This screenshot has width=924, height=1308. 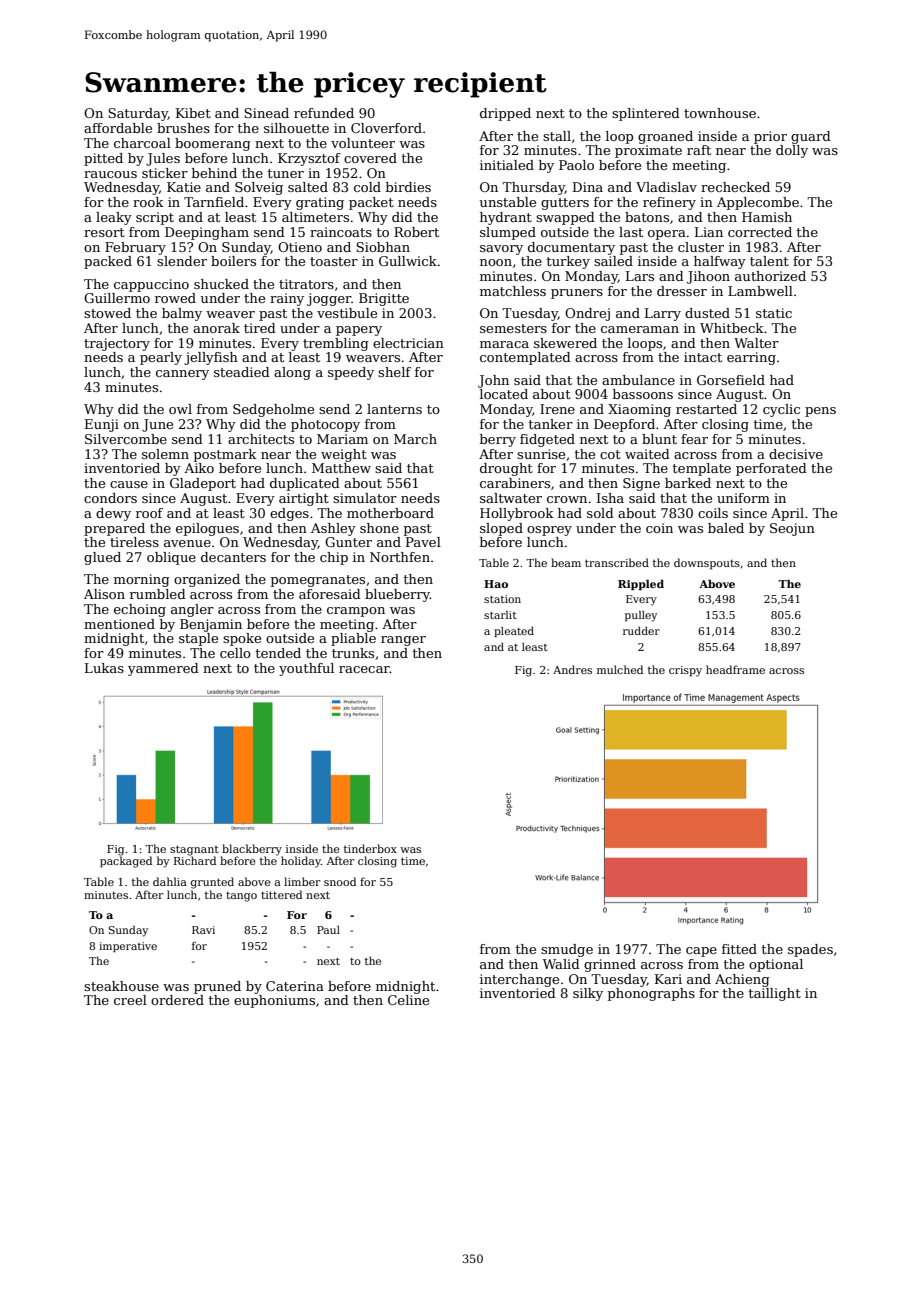 What do you see at coordinates (104, 594) in the screenshot?
I see `Alison` at bounding box center [104, 594].
